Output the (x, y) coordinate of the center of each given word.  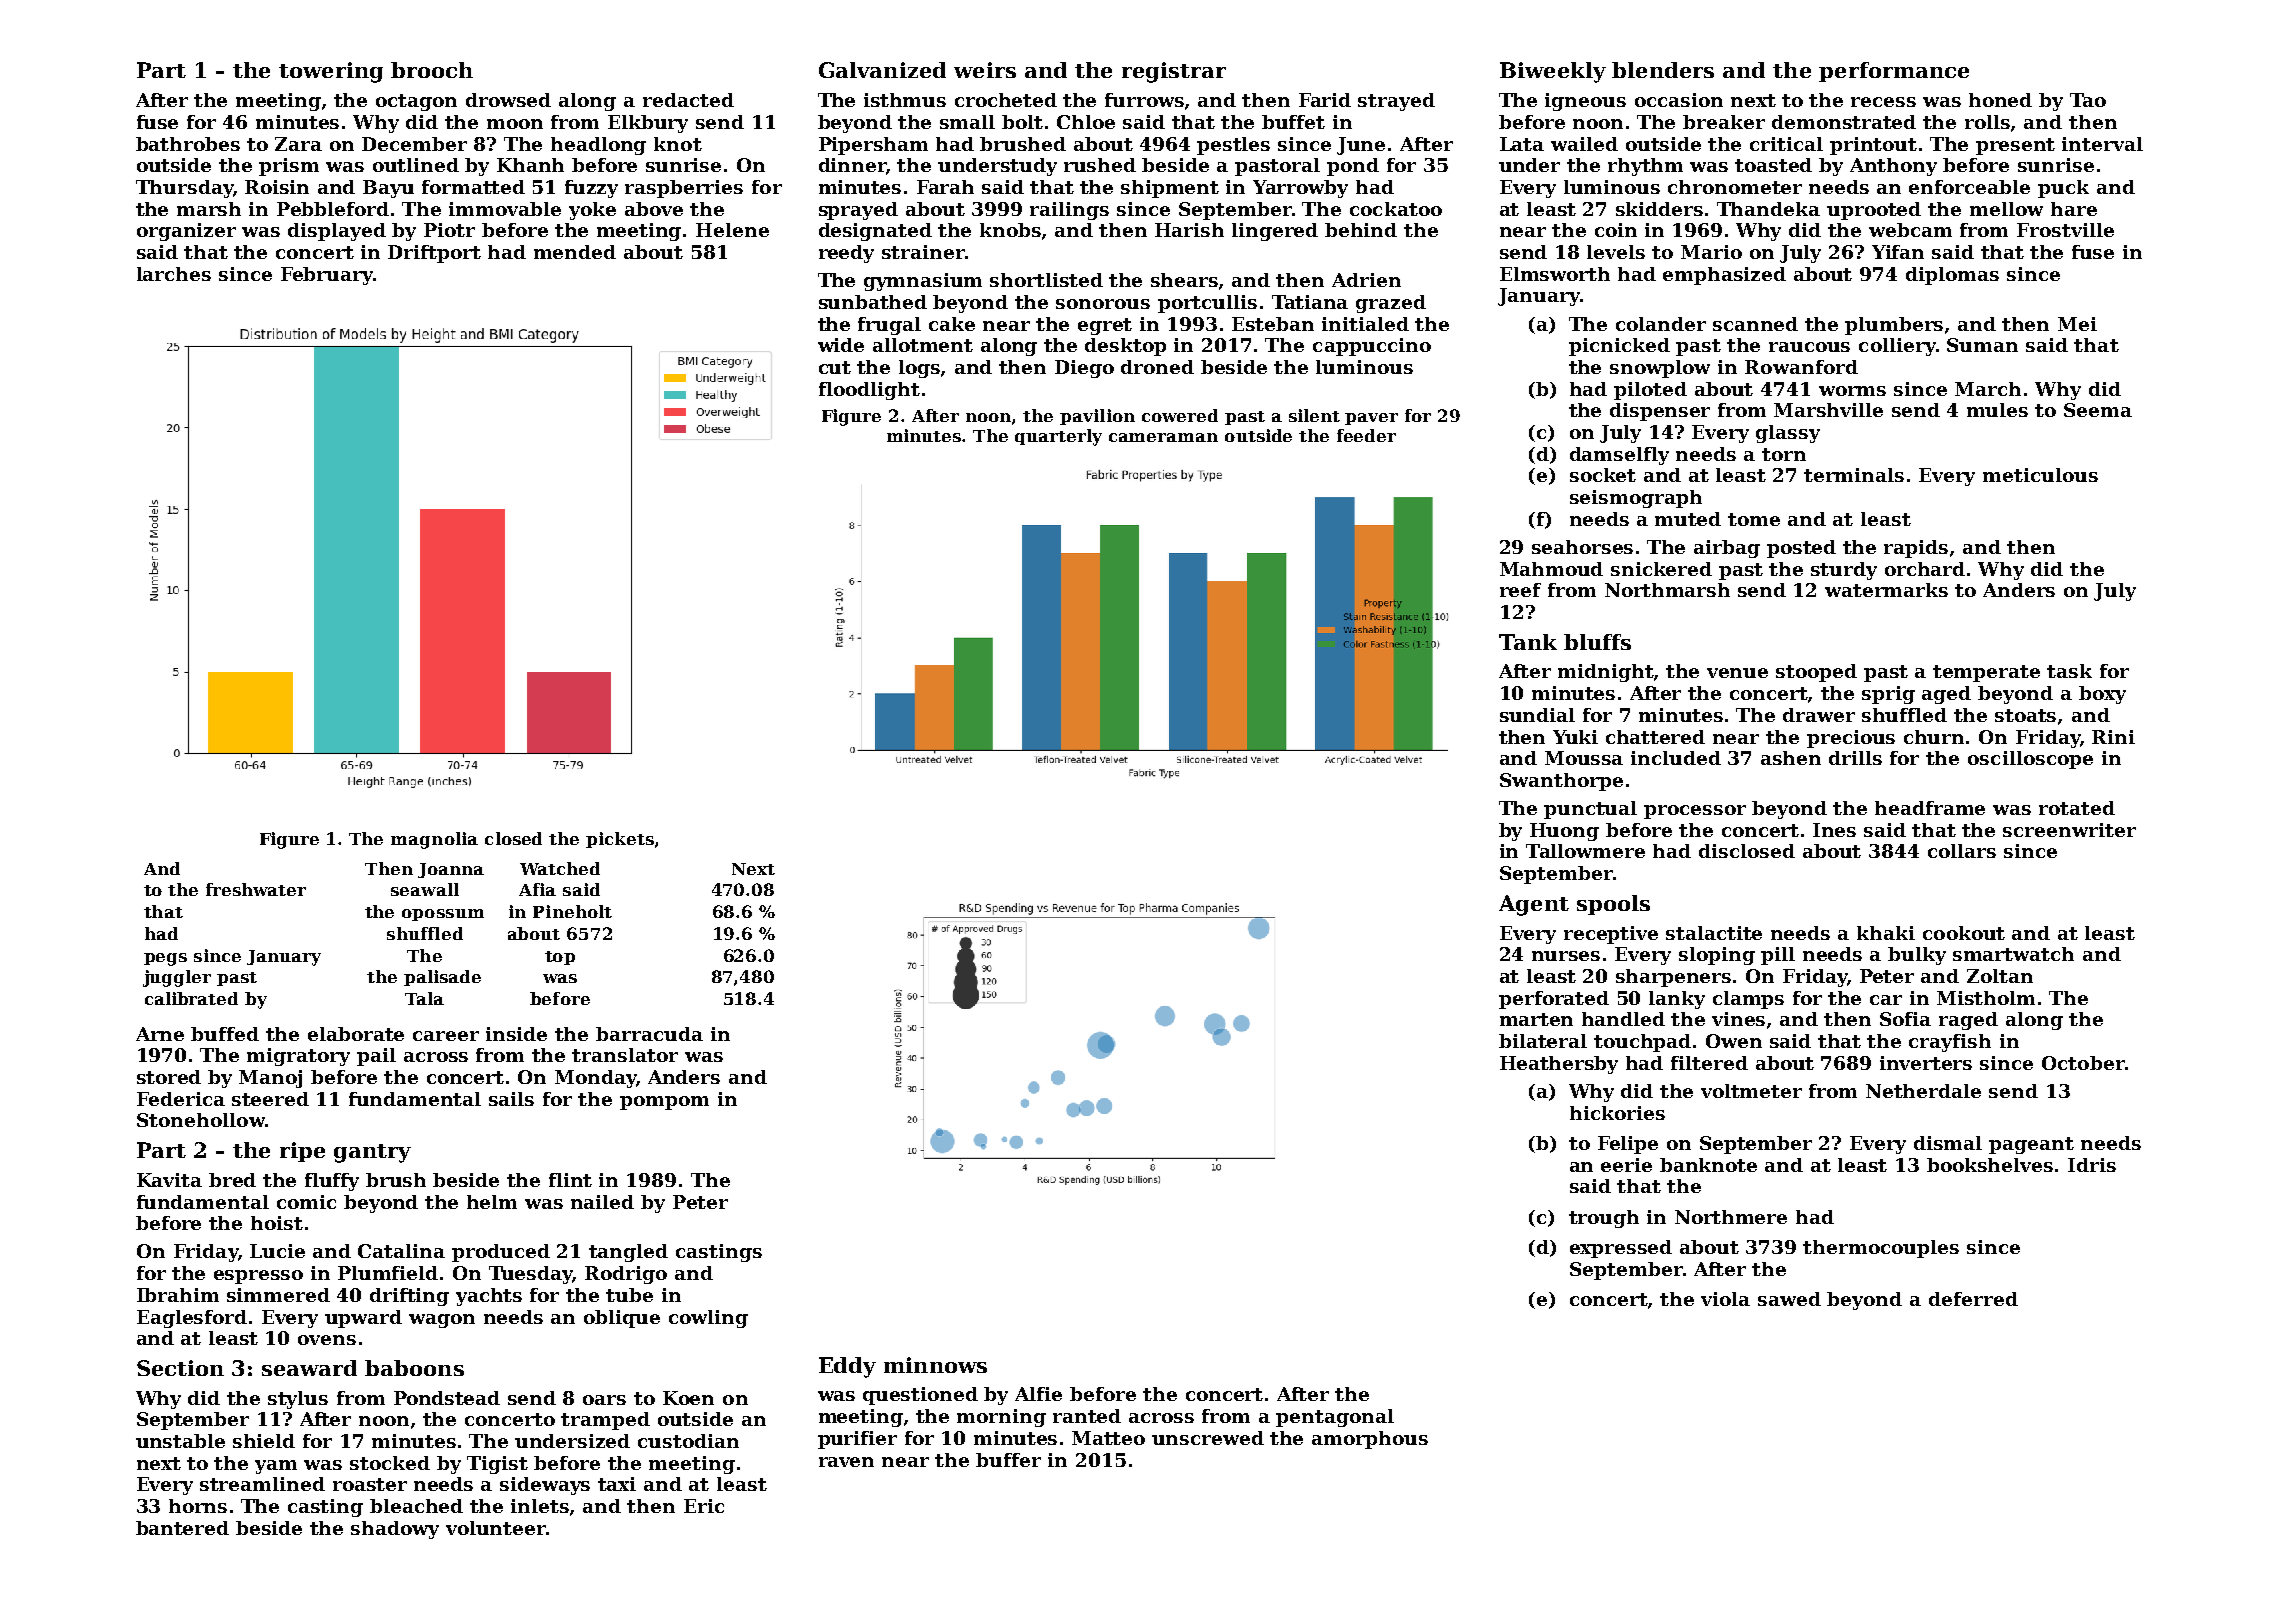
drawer (1819, 715)
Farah (945, 187)
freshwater (256, 889)
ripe (302, 1152)
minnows (935, 1365)
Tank (1528, 642)
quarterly (1058, 437)
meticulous (2040, 475)
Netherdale (1923, 1091)
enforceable (1969, 187)
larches (174, 274)
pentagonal (1335, 1418)
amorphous (1370, 1440)
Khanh (530, 165)
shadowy (395, 1530)
